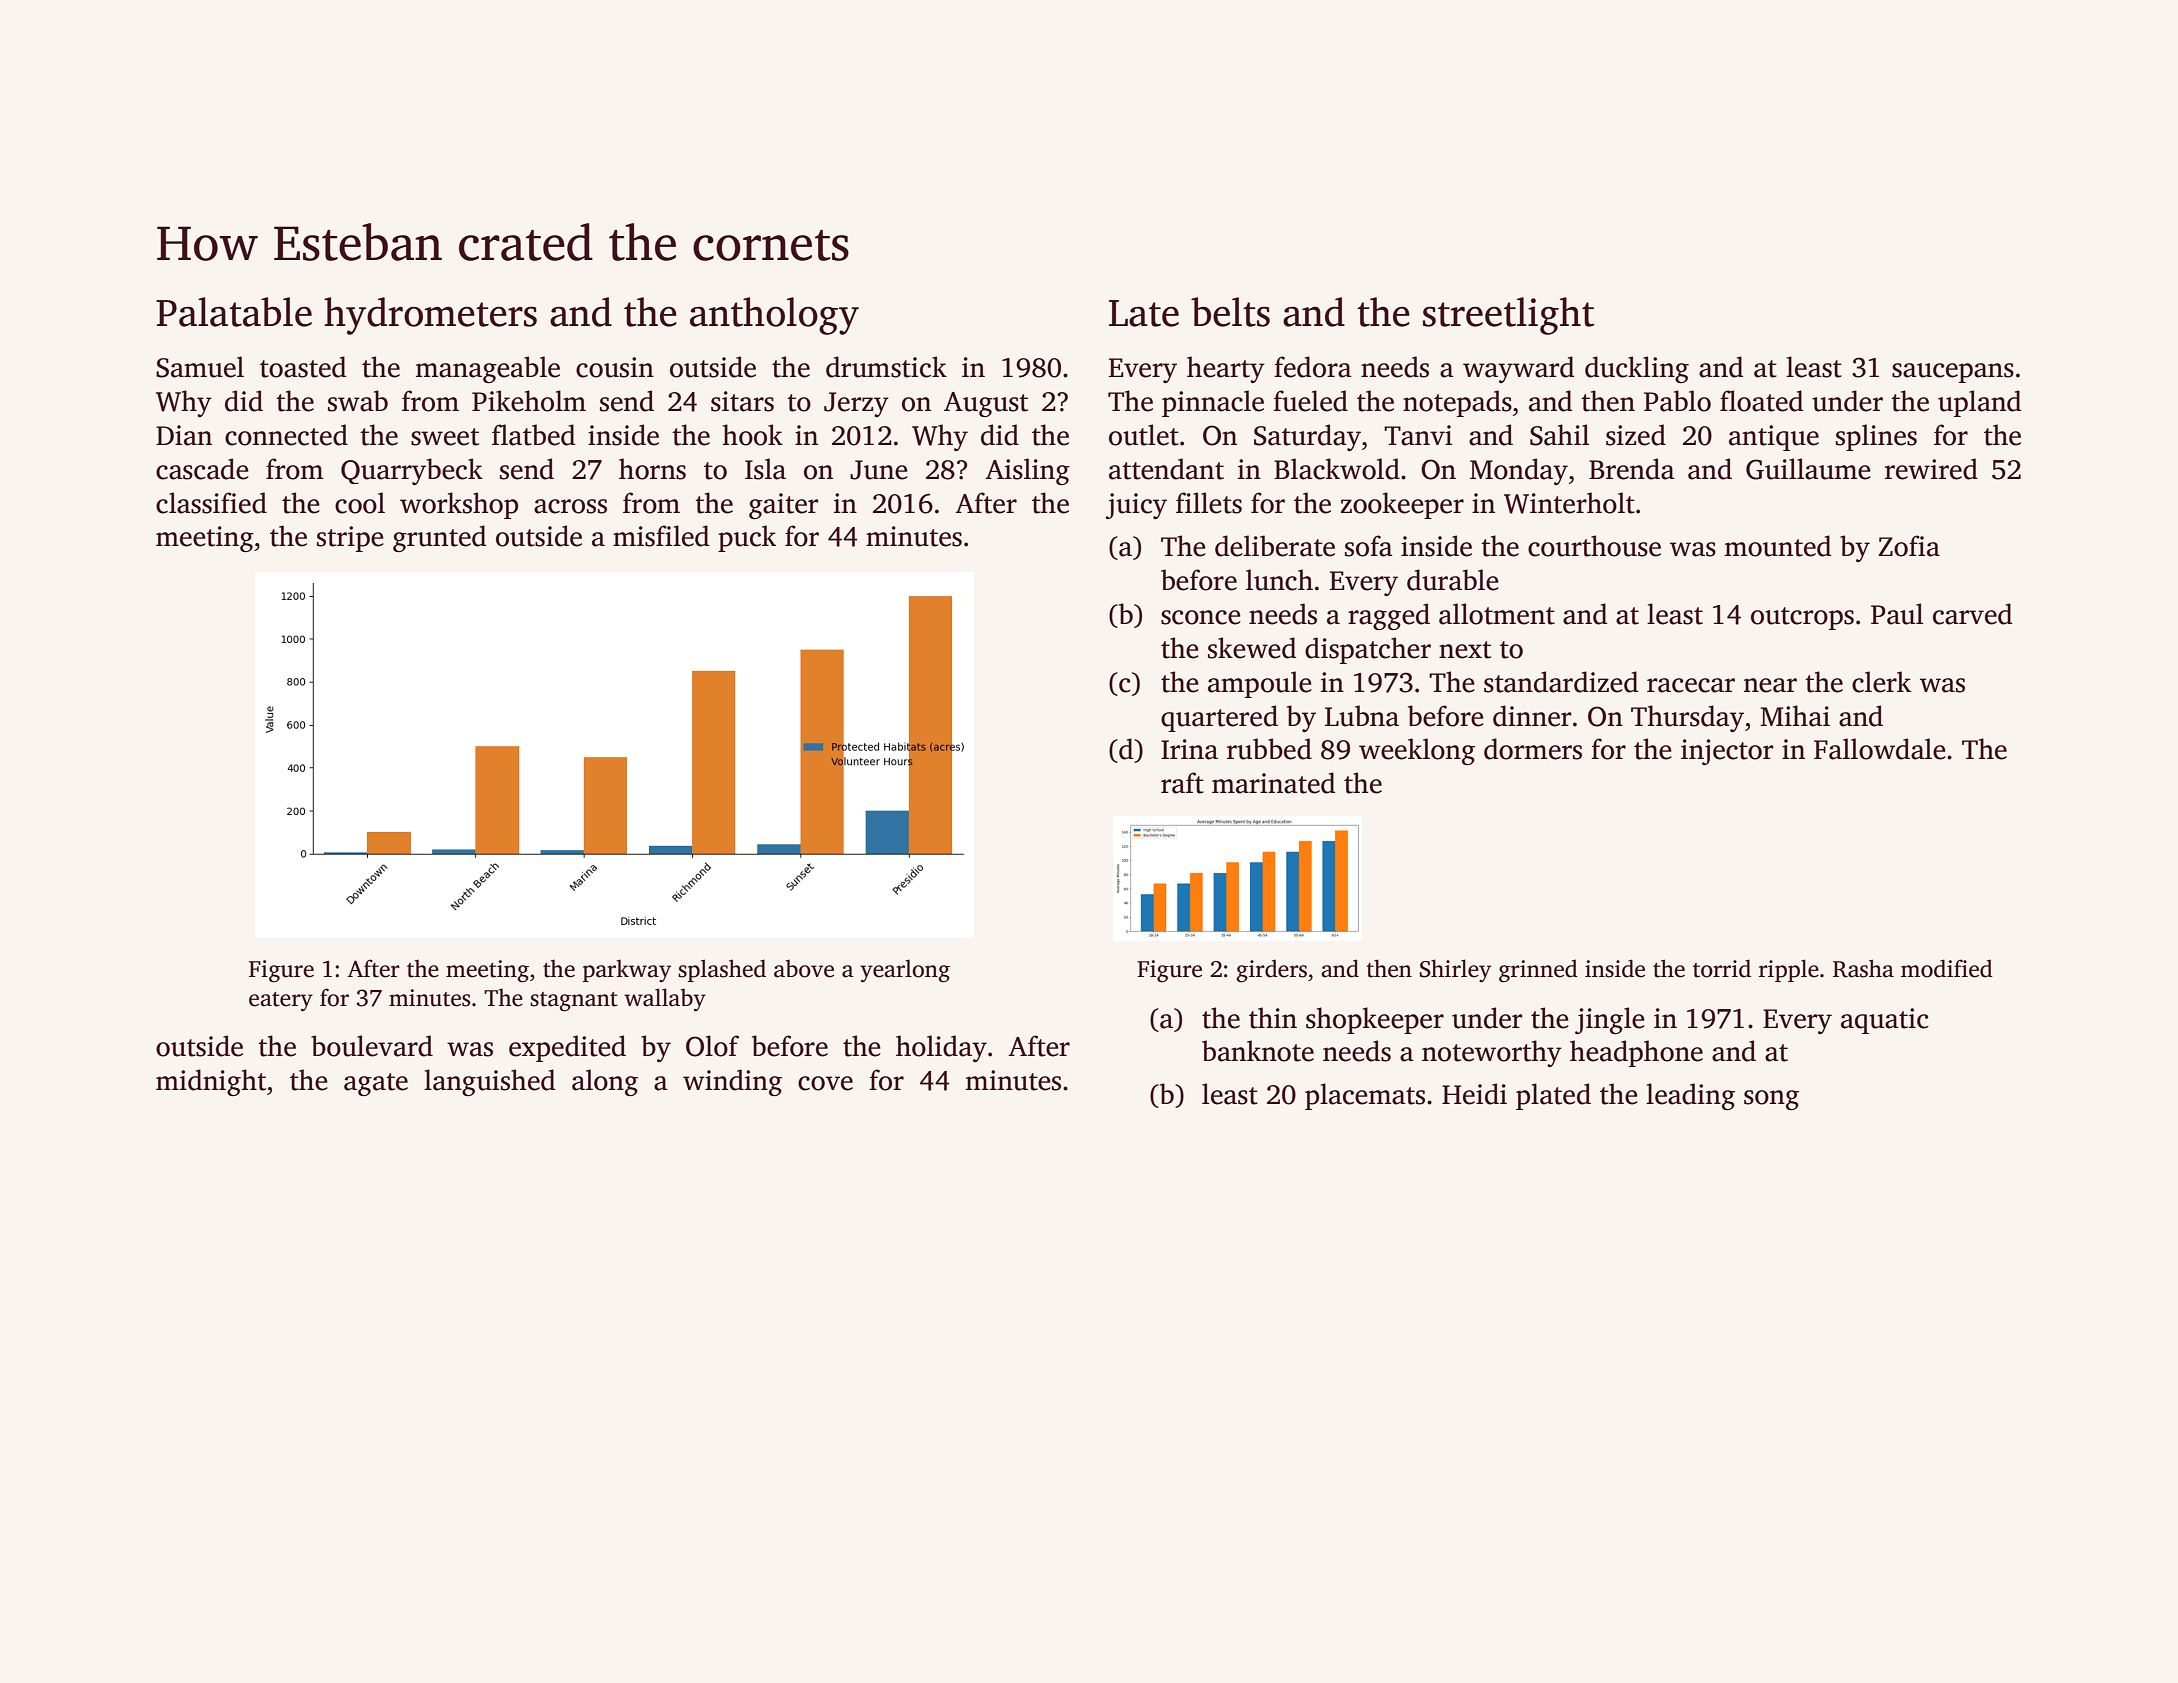 This screenshot has width=2178, height=1683. What do you see at coordinates (1230, 312) in the screenshot?
I see `belts` at bounding box center [1230, 312].
